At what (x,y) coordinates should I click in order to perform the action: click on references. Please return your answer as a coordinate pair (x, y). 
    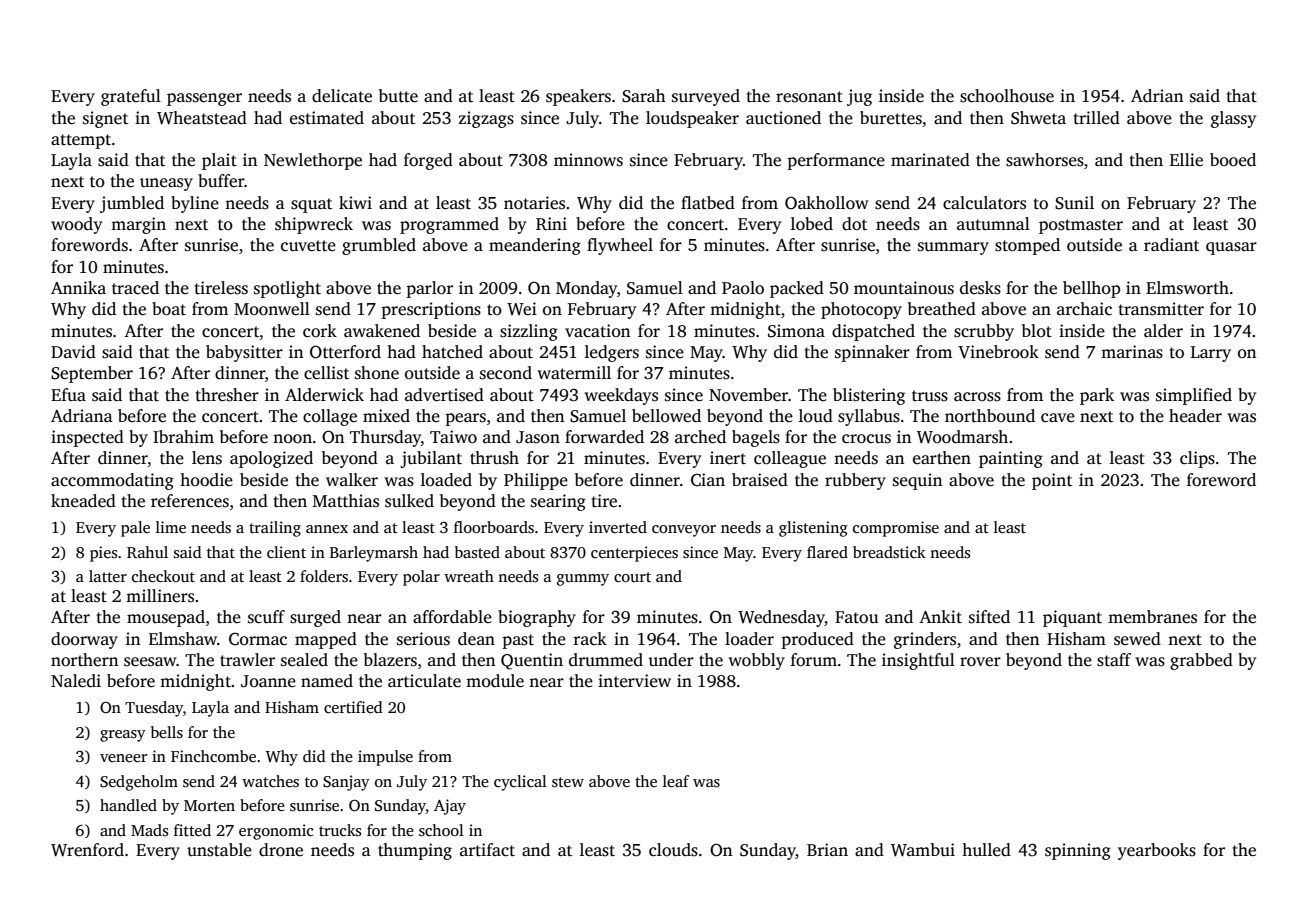
    Looking at the image, I should click on (190, 501).
